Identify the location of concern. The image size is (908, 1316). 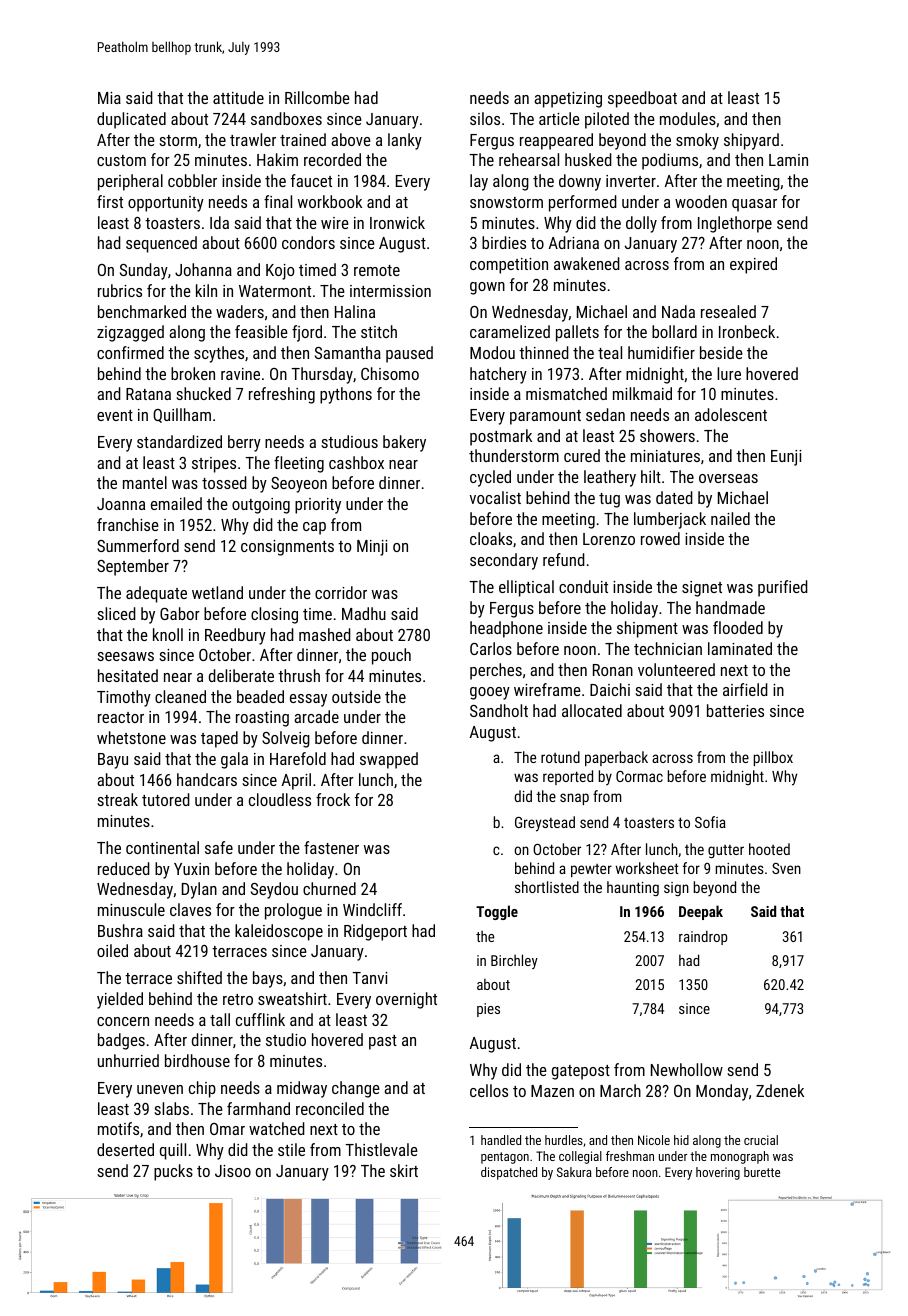
(123, 1021).
